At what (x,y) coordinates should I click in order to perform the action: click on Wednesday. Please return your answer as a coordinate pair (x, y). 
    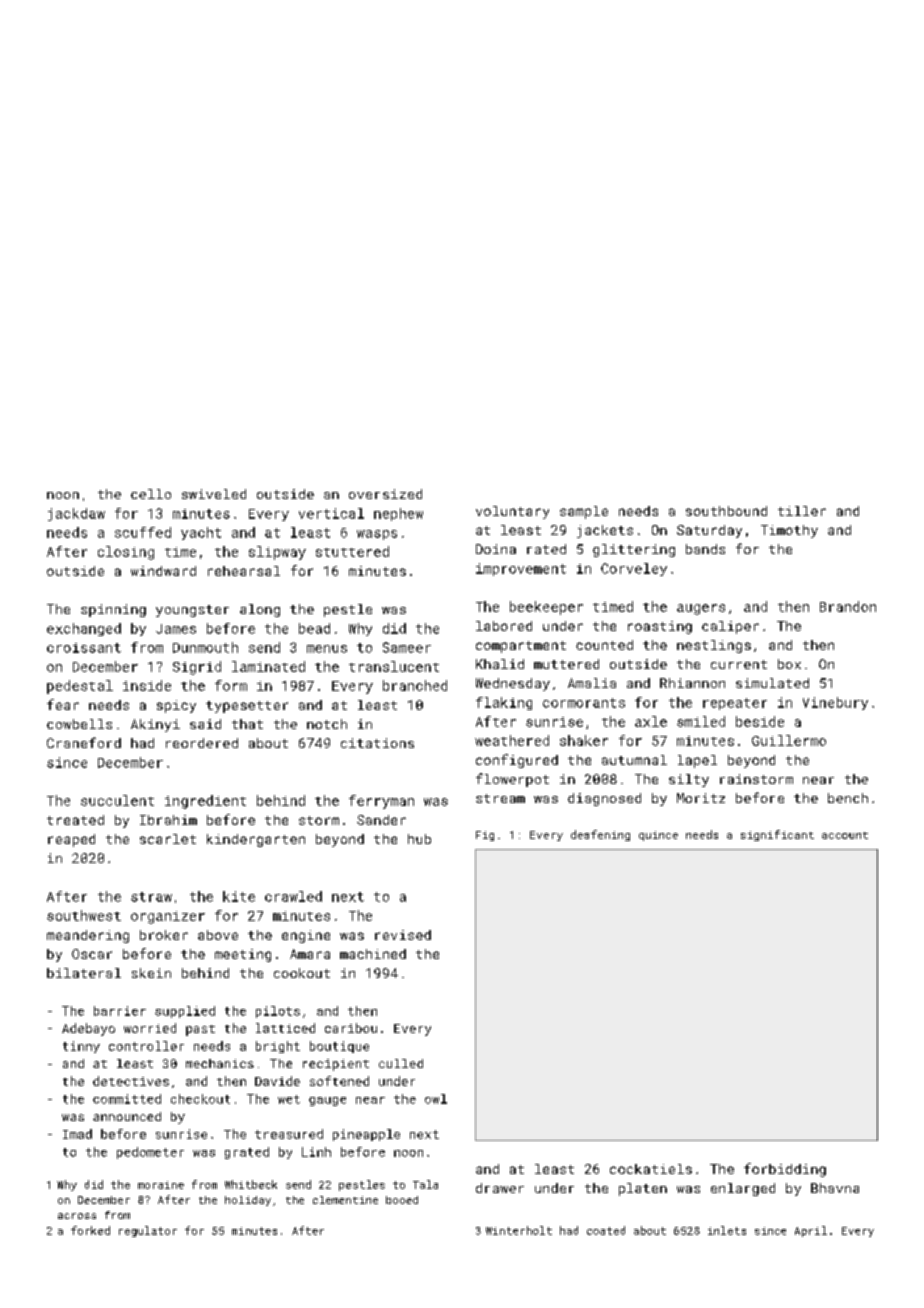
    Looking at the image, I should click on (513, 684).
